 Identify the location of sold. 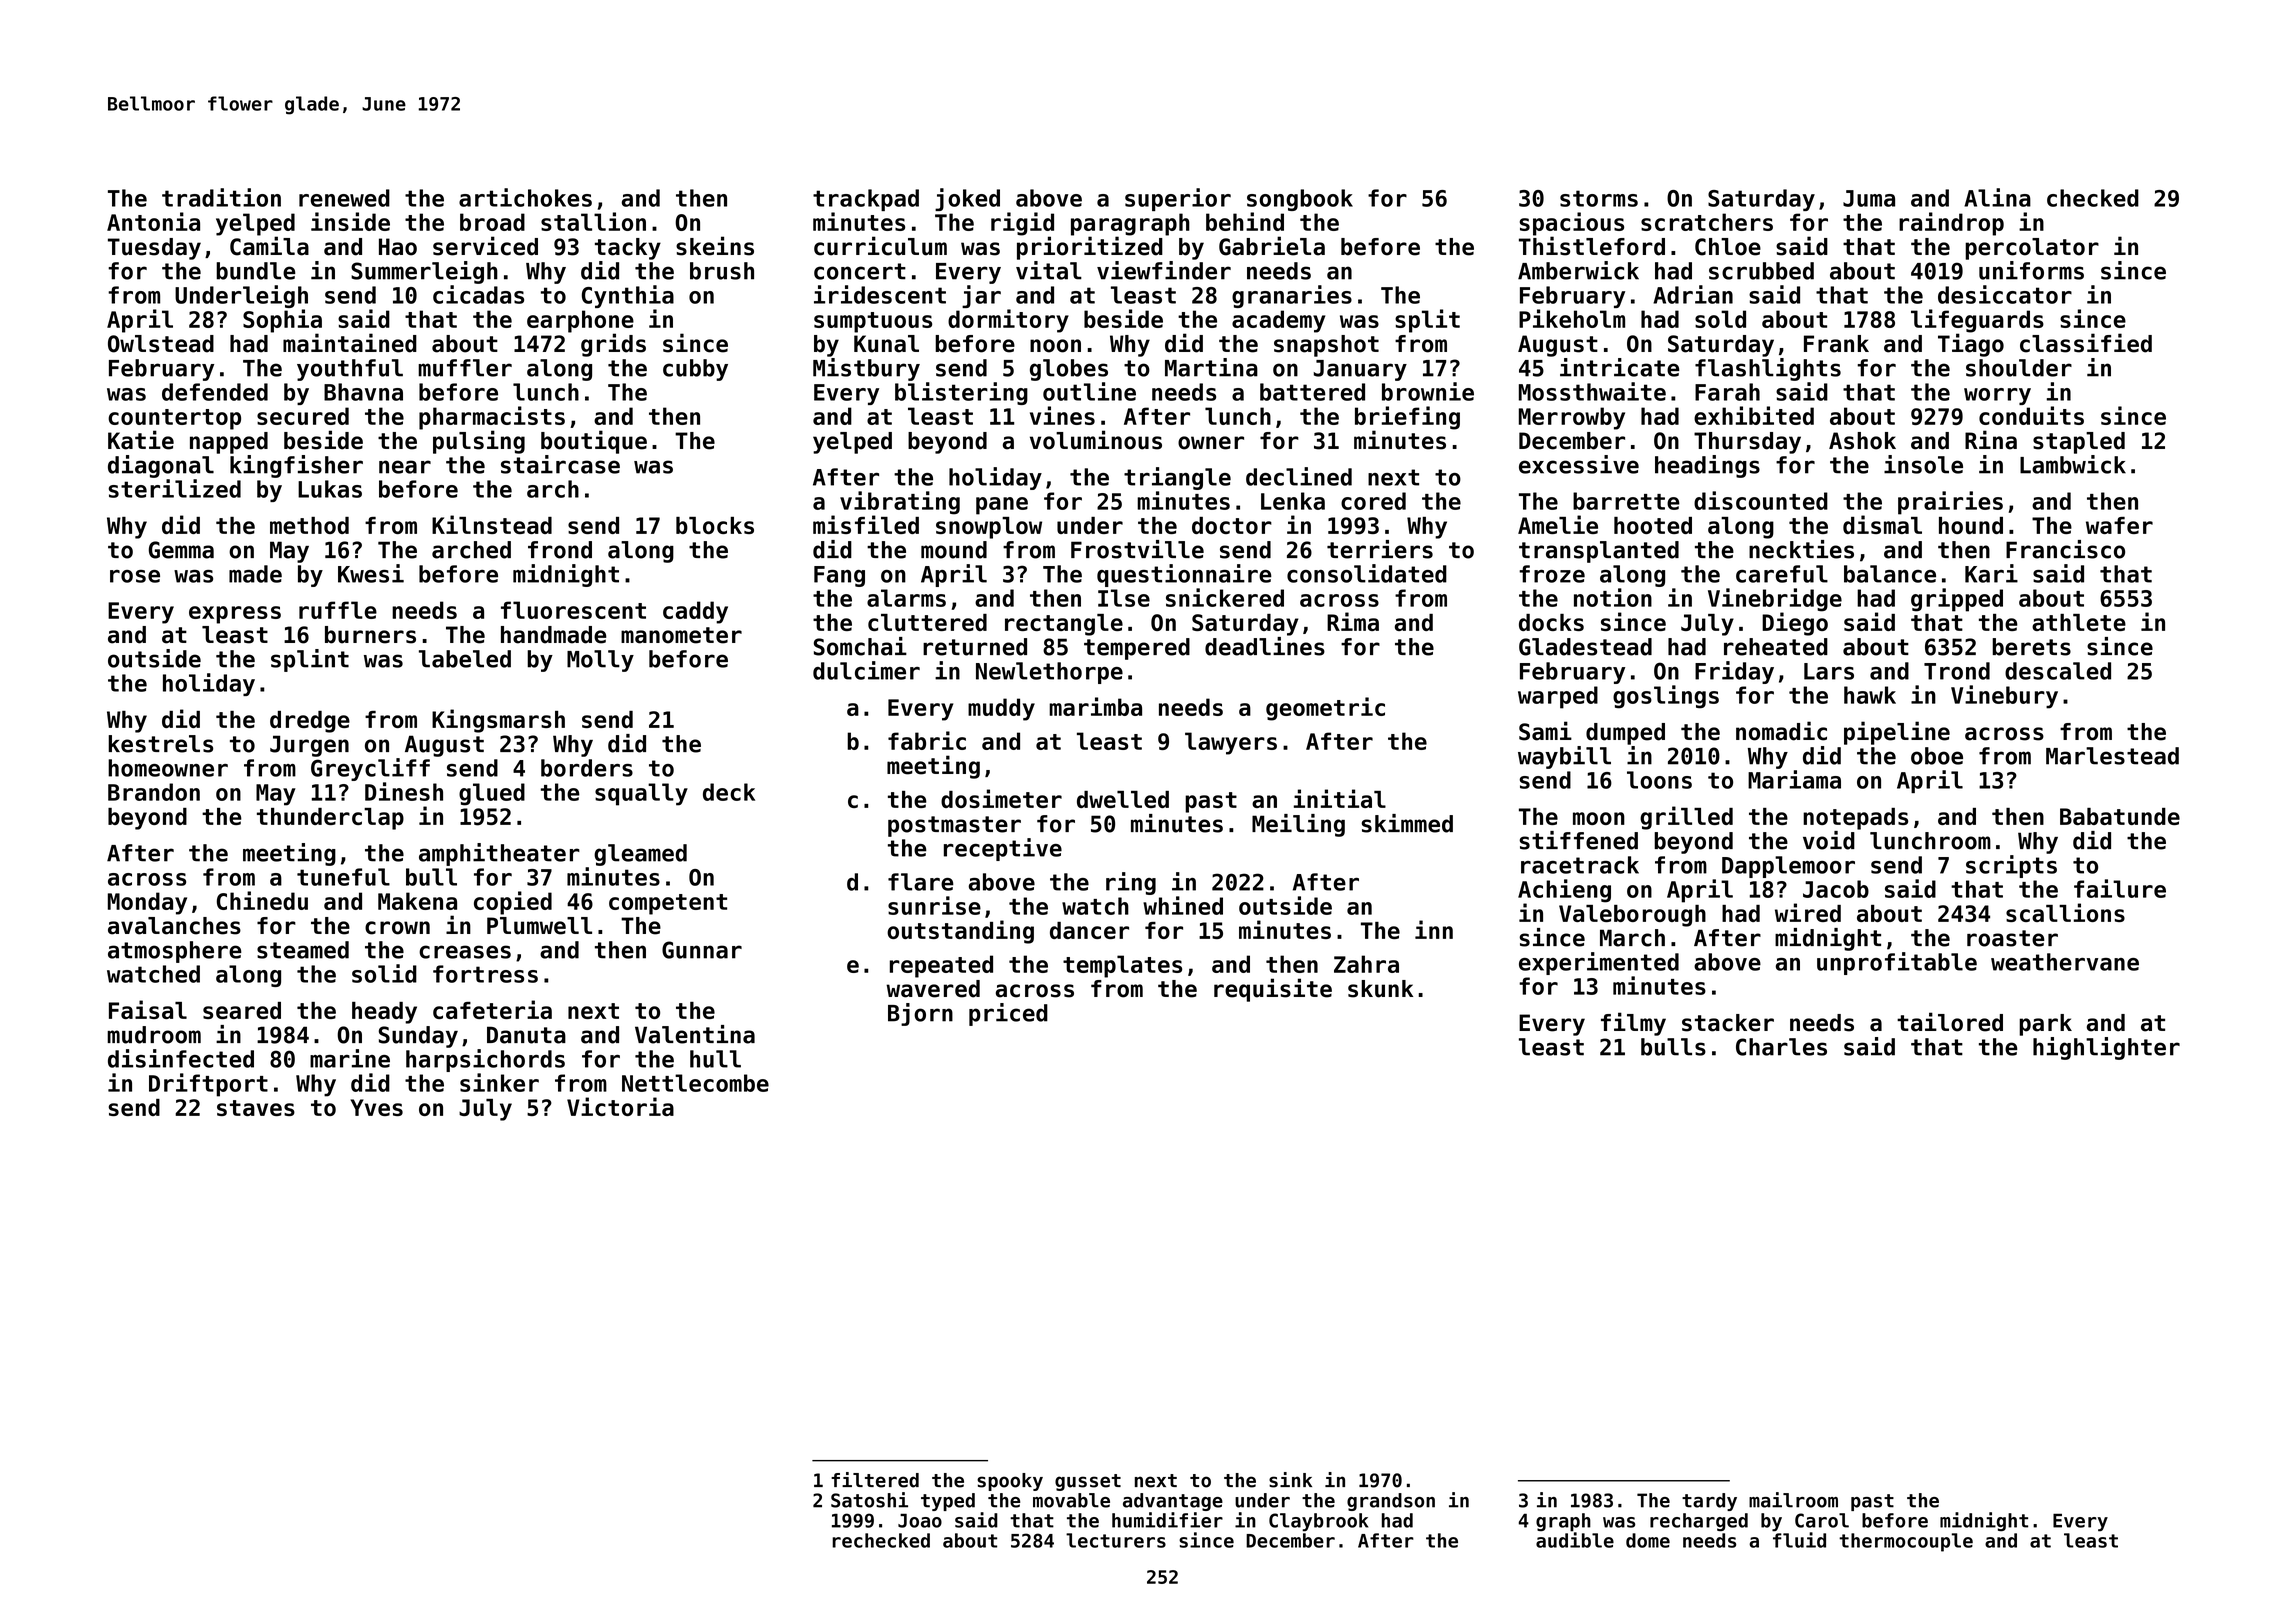
(1720, 319).
